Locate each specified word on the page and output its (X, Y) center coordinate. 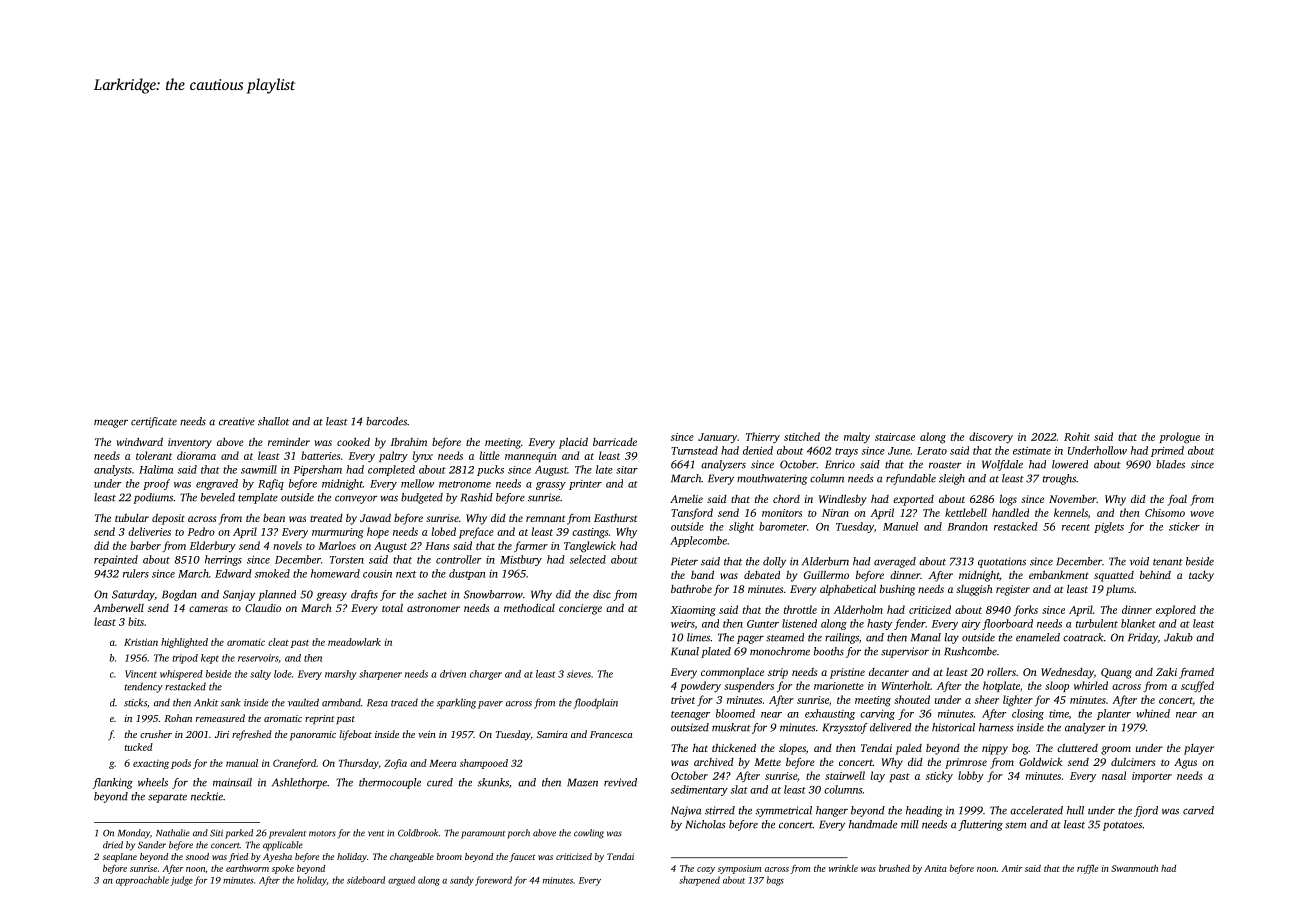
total (392, 608)
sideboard (366, 880)
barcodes (386, 421)
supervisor (905, 652)
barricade (615, 442)
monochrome (780, 651)
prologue (1180, 438)
